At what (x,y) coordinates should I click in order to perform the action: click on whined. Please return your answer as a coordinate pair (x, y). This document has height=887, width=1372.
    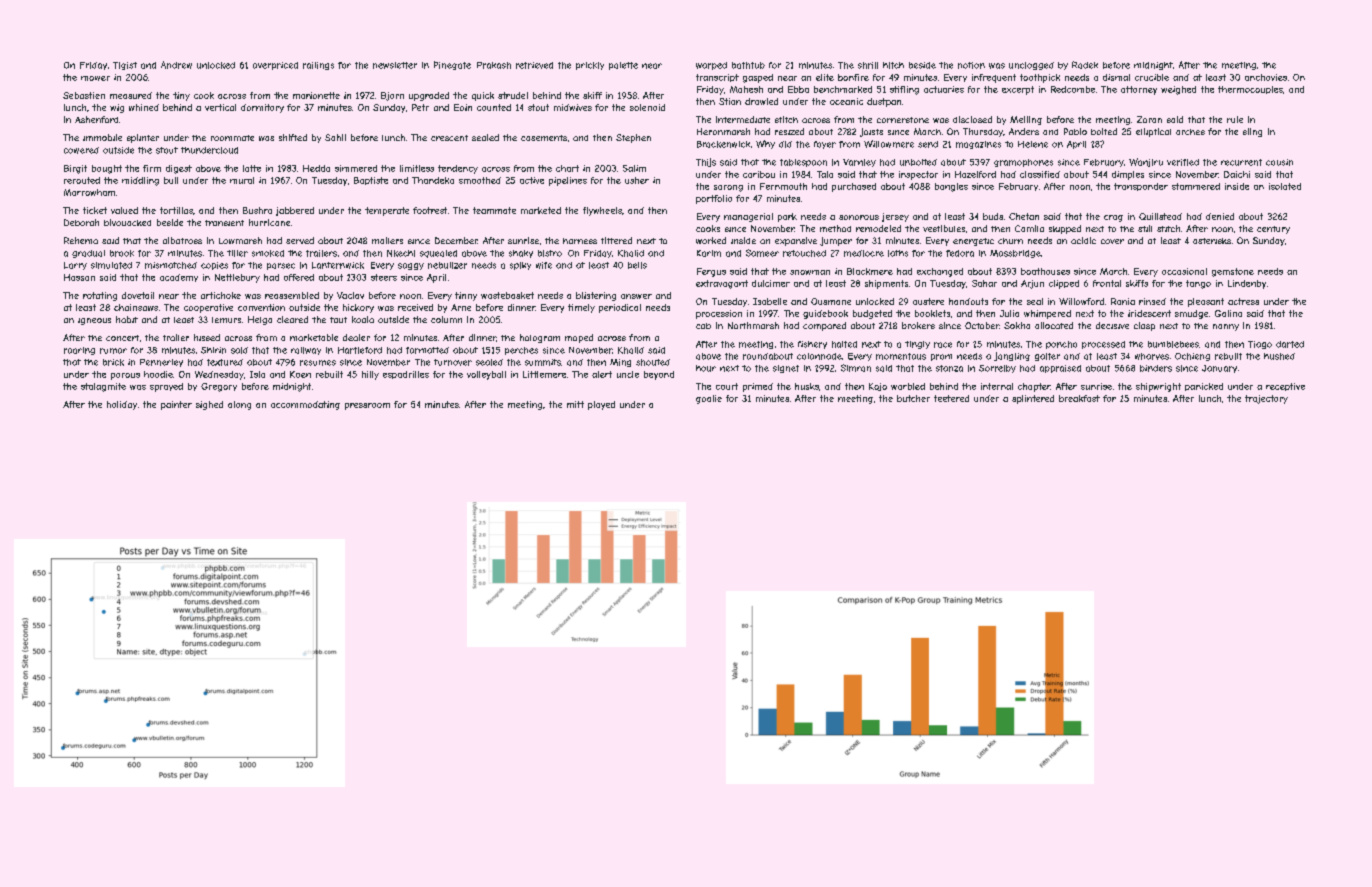
    Looking at the image, I should click on (144, 107).
